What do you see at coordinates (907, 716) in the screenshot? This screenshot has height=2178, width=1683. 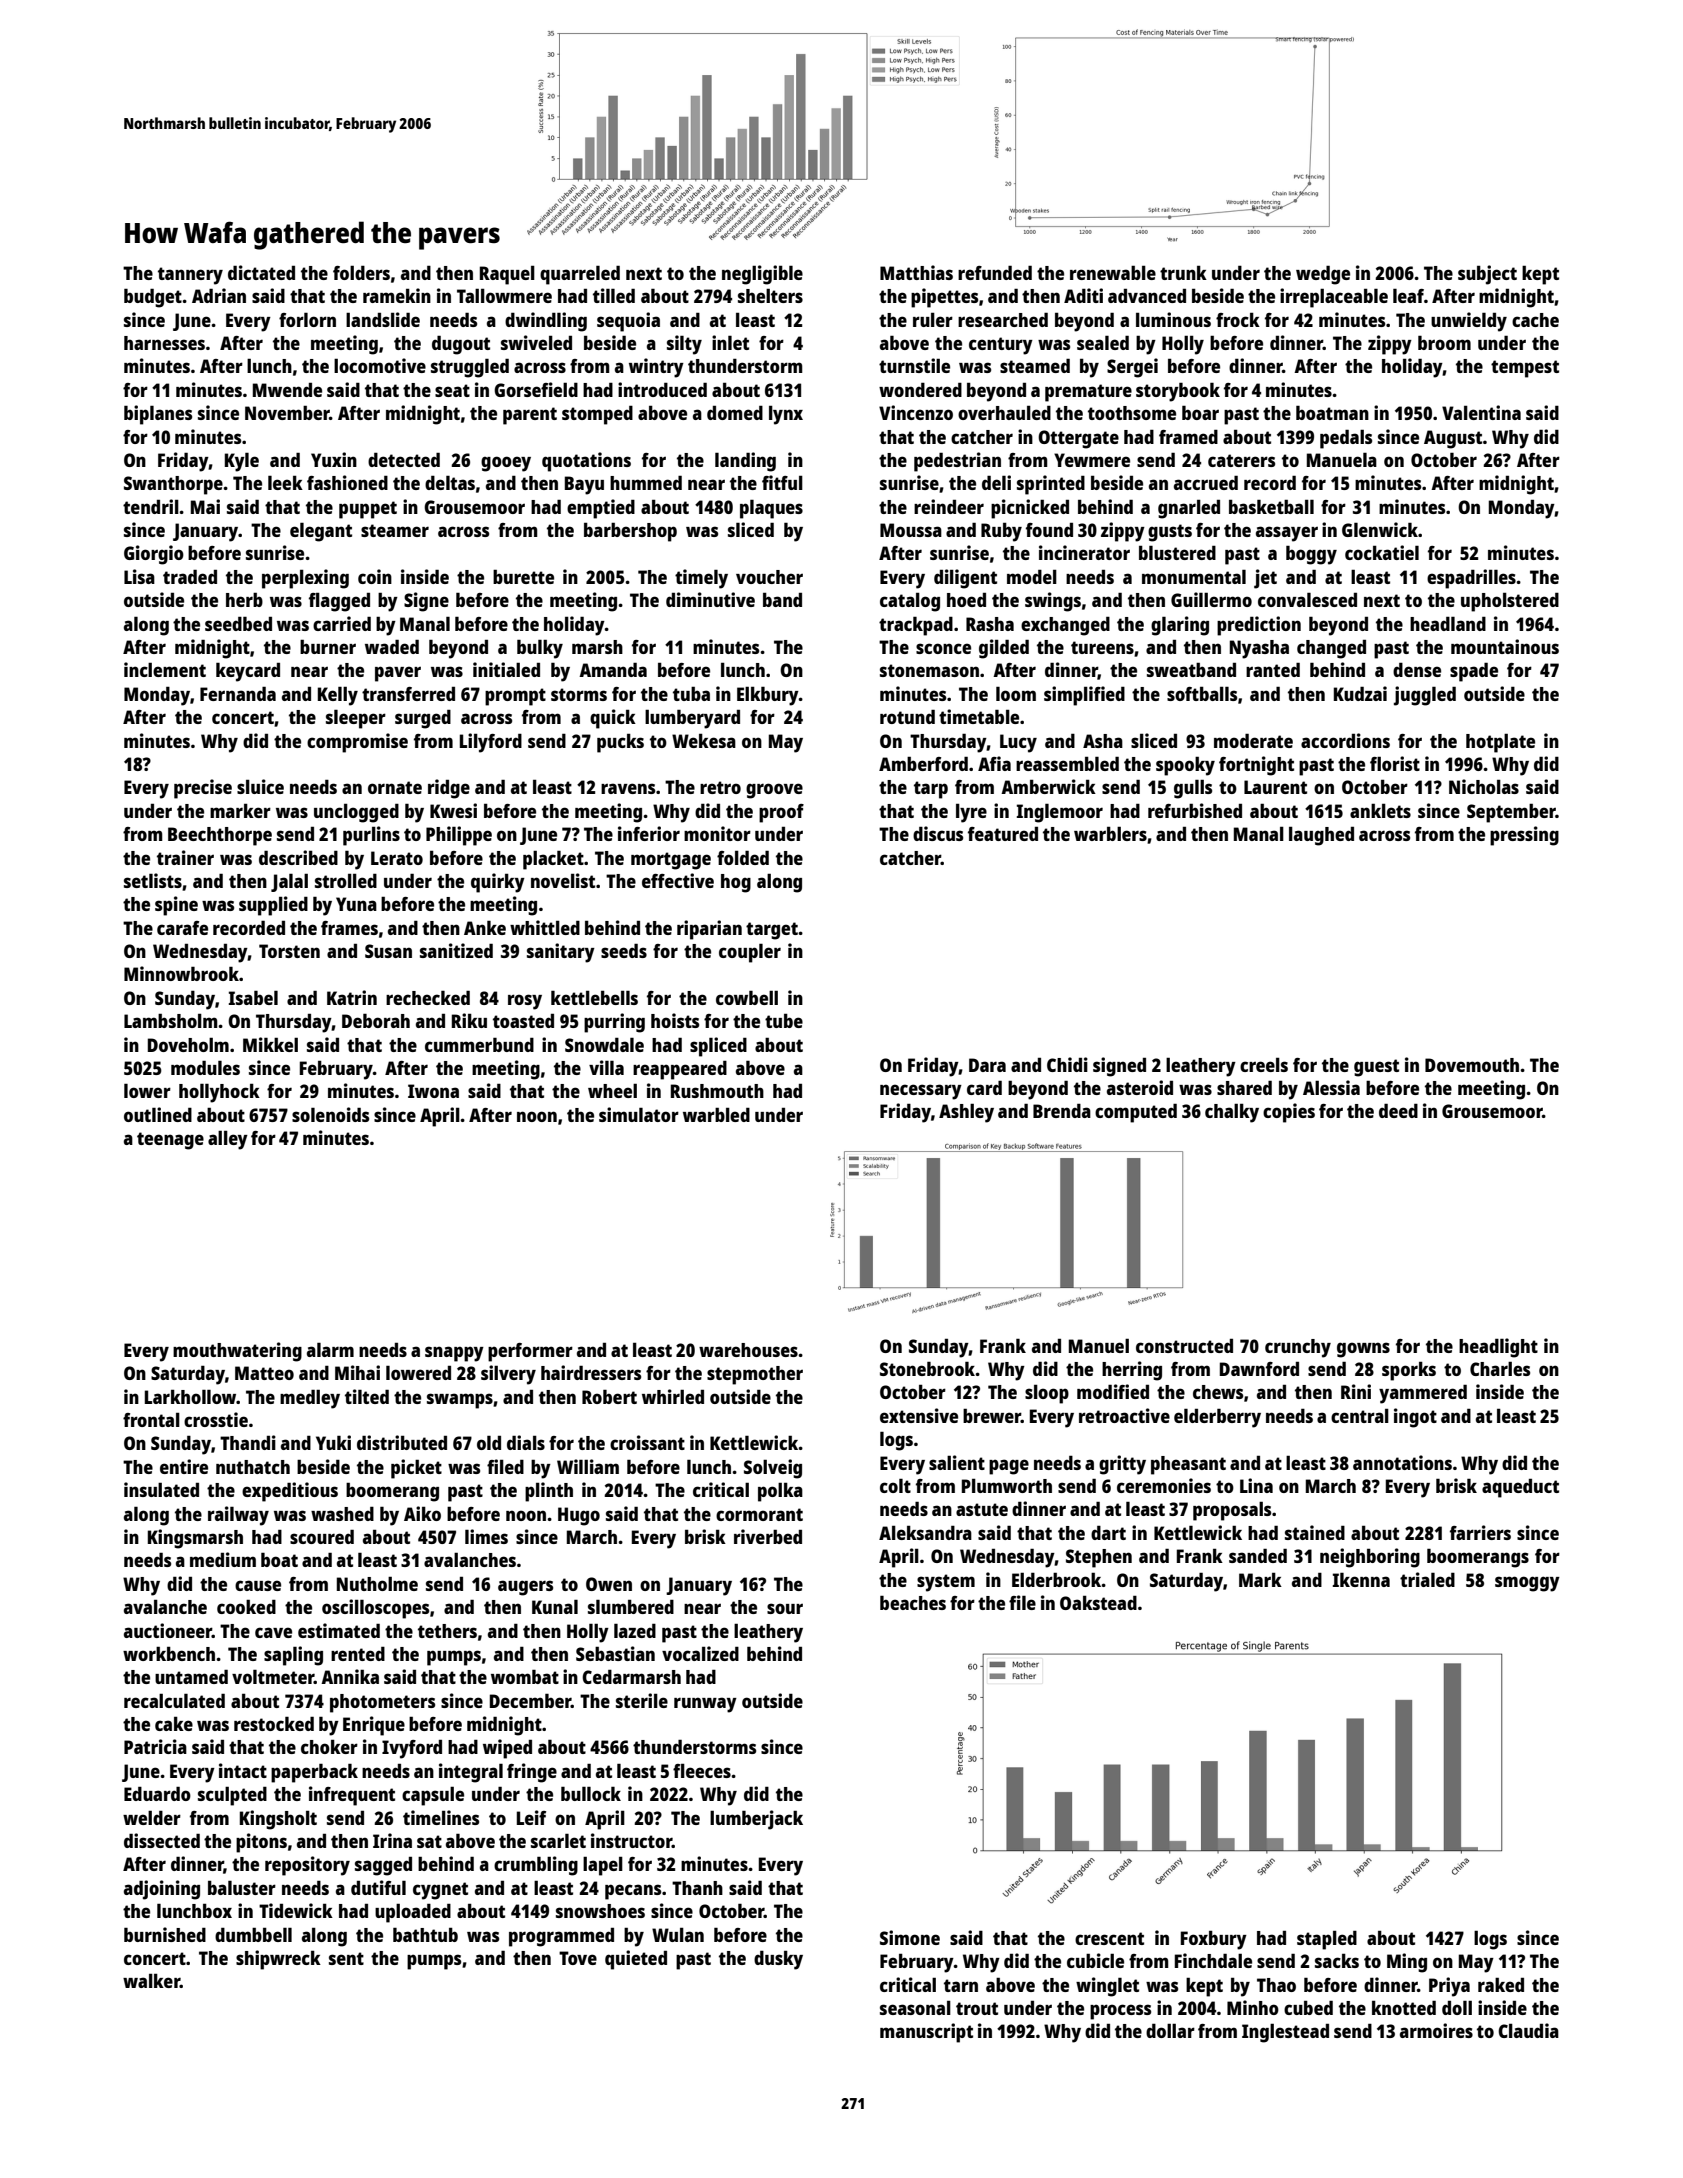 I see `rotund` at bounding box center [907, 716].
